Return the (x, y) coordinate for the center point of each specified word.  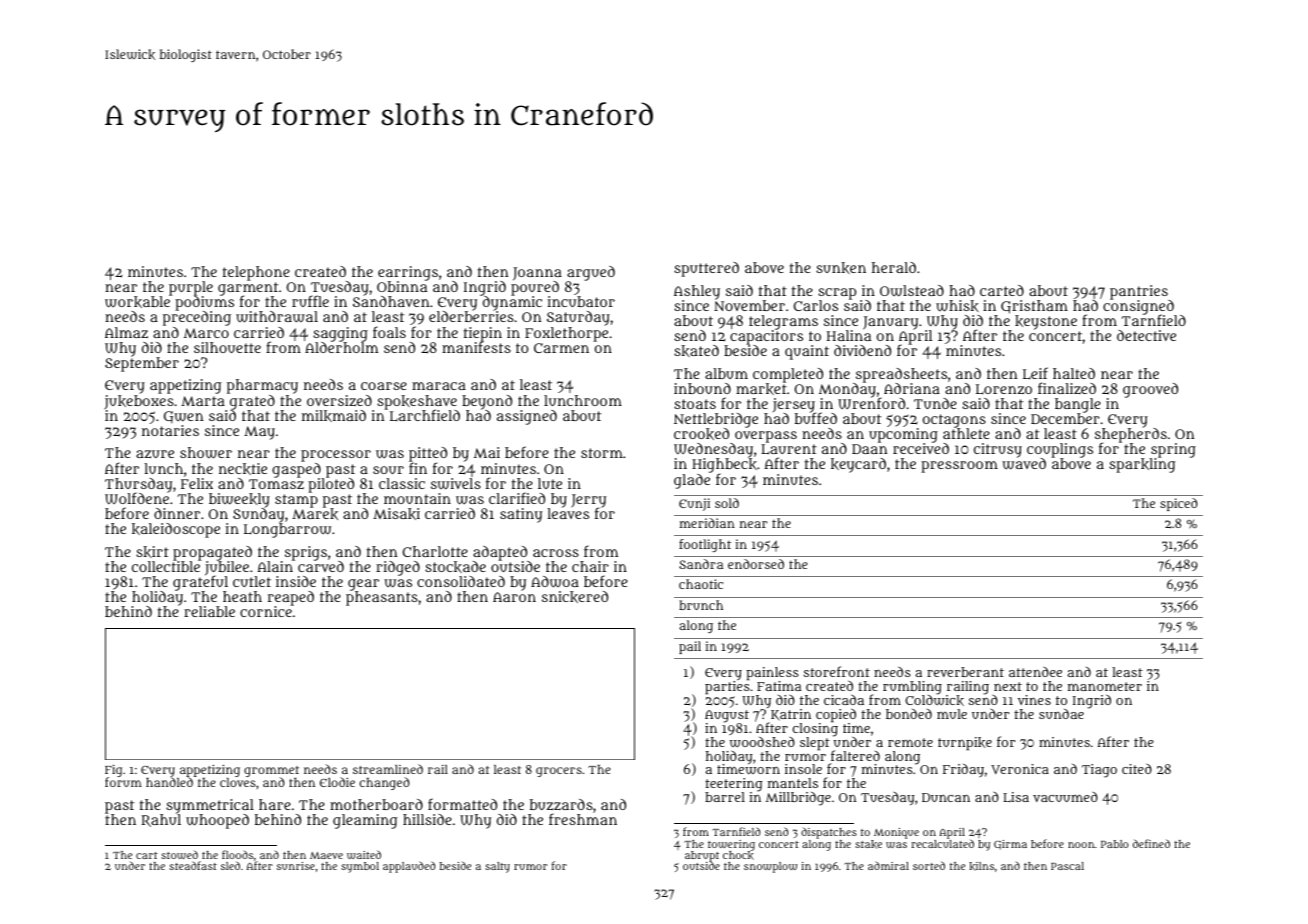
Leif (1035, 373)
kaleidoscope (176, 530)
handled (169, 782)
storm (602, 453)
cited (1137, 768)
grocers (559, 772)
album (726, 373)
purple (191, 288)
